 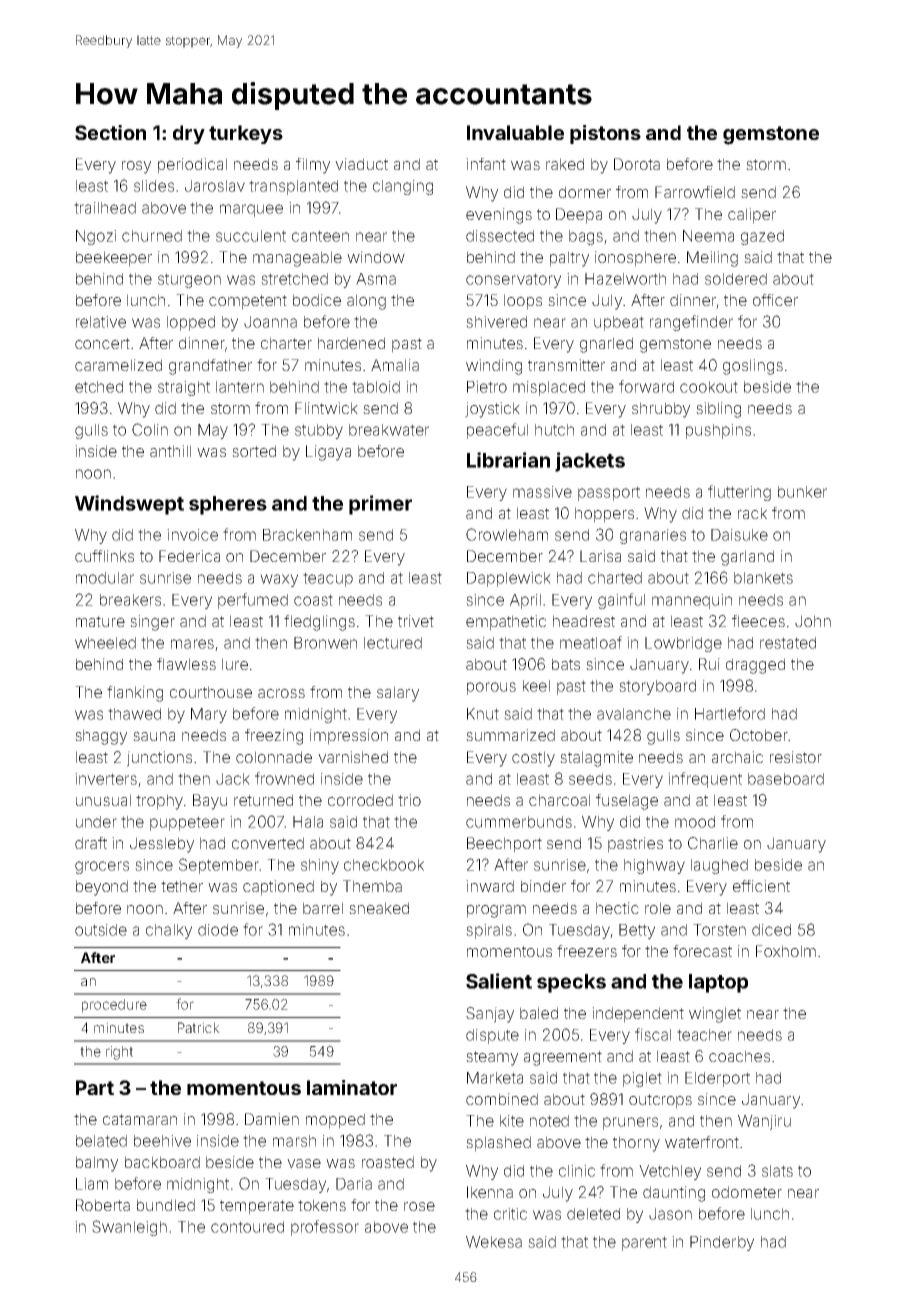 What do you see at coordinates (719, 930) in the screenshot?
I see `Torsten` at bounding box center [719, 930].
